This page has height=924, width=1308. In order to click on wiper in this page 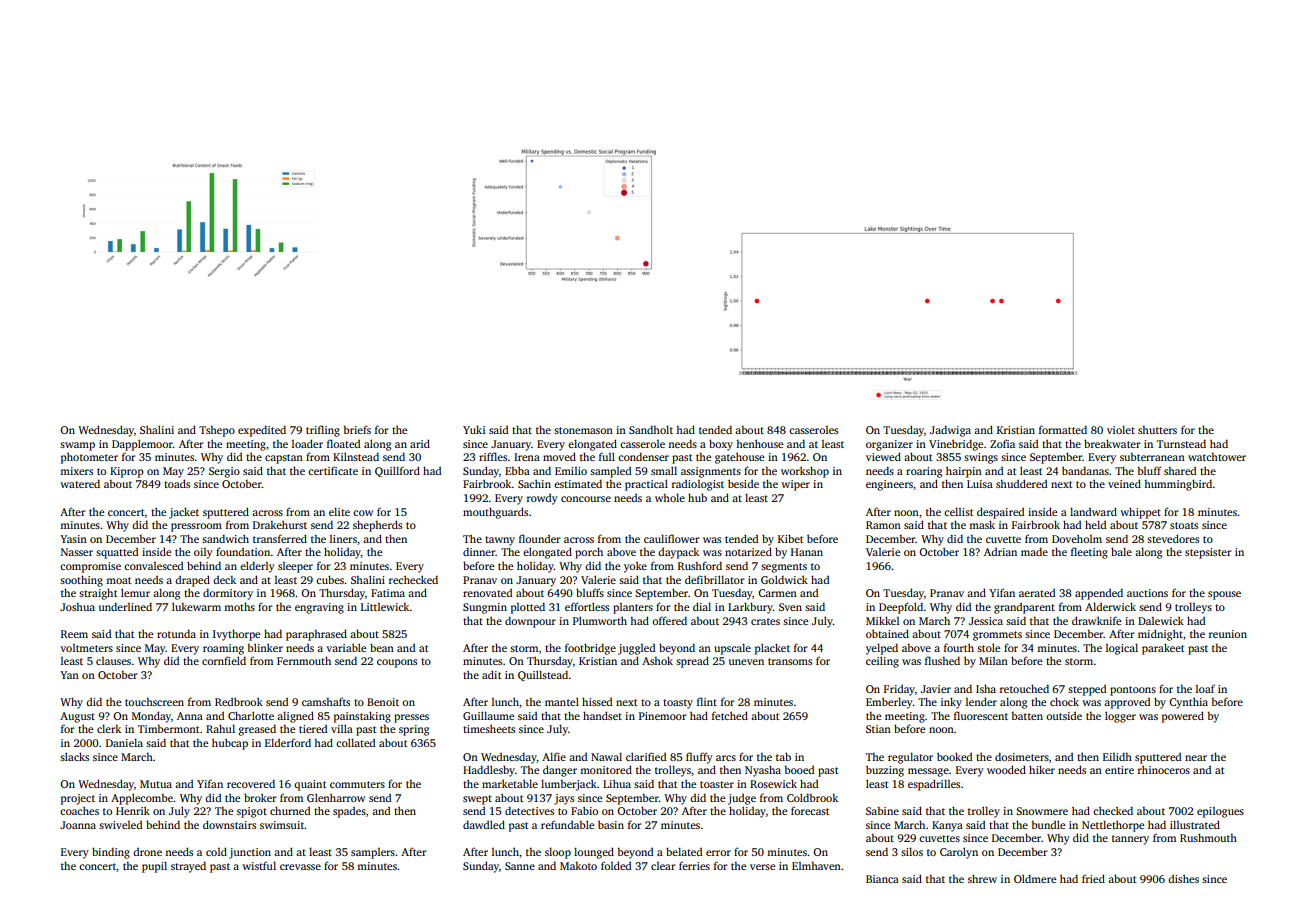, I will do `click(795, 485)`.
